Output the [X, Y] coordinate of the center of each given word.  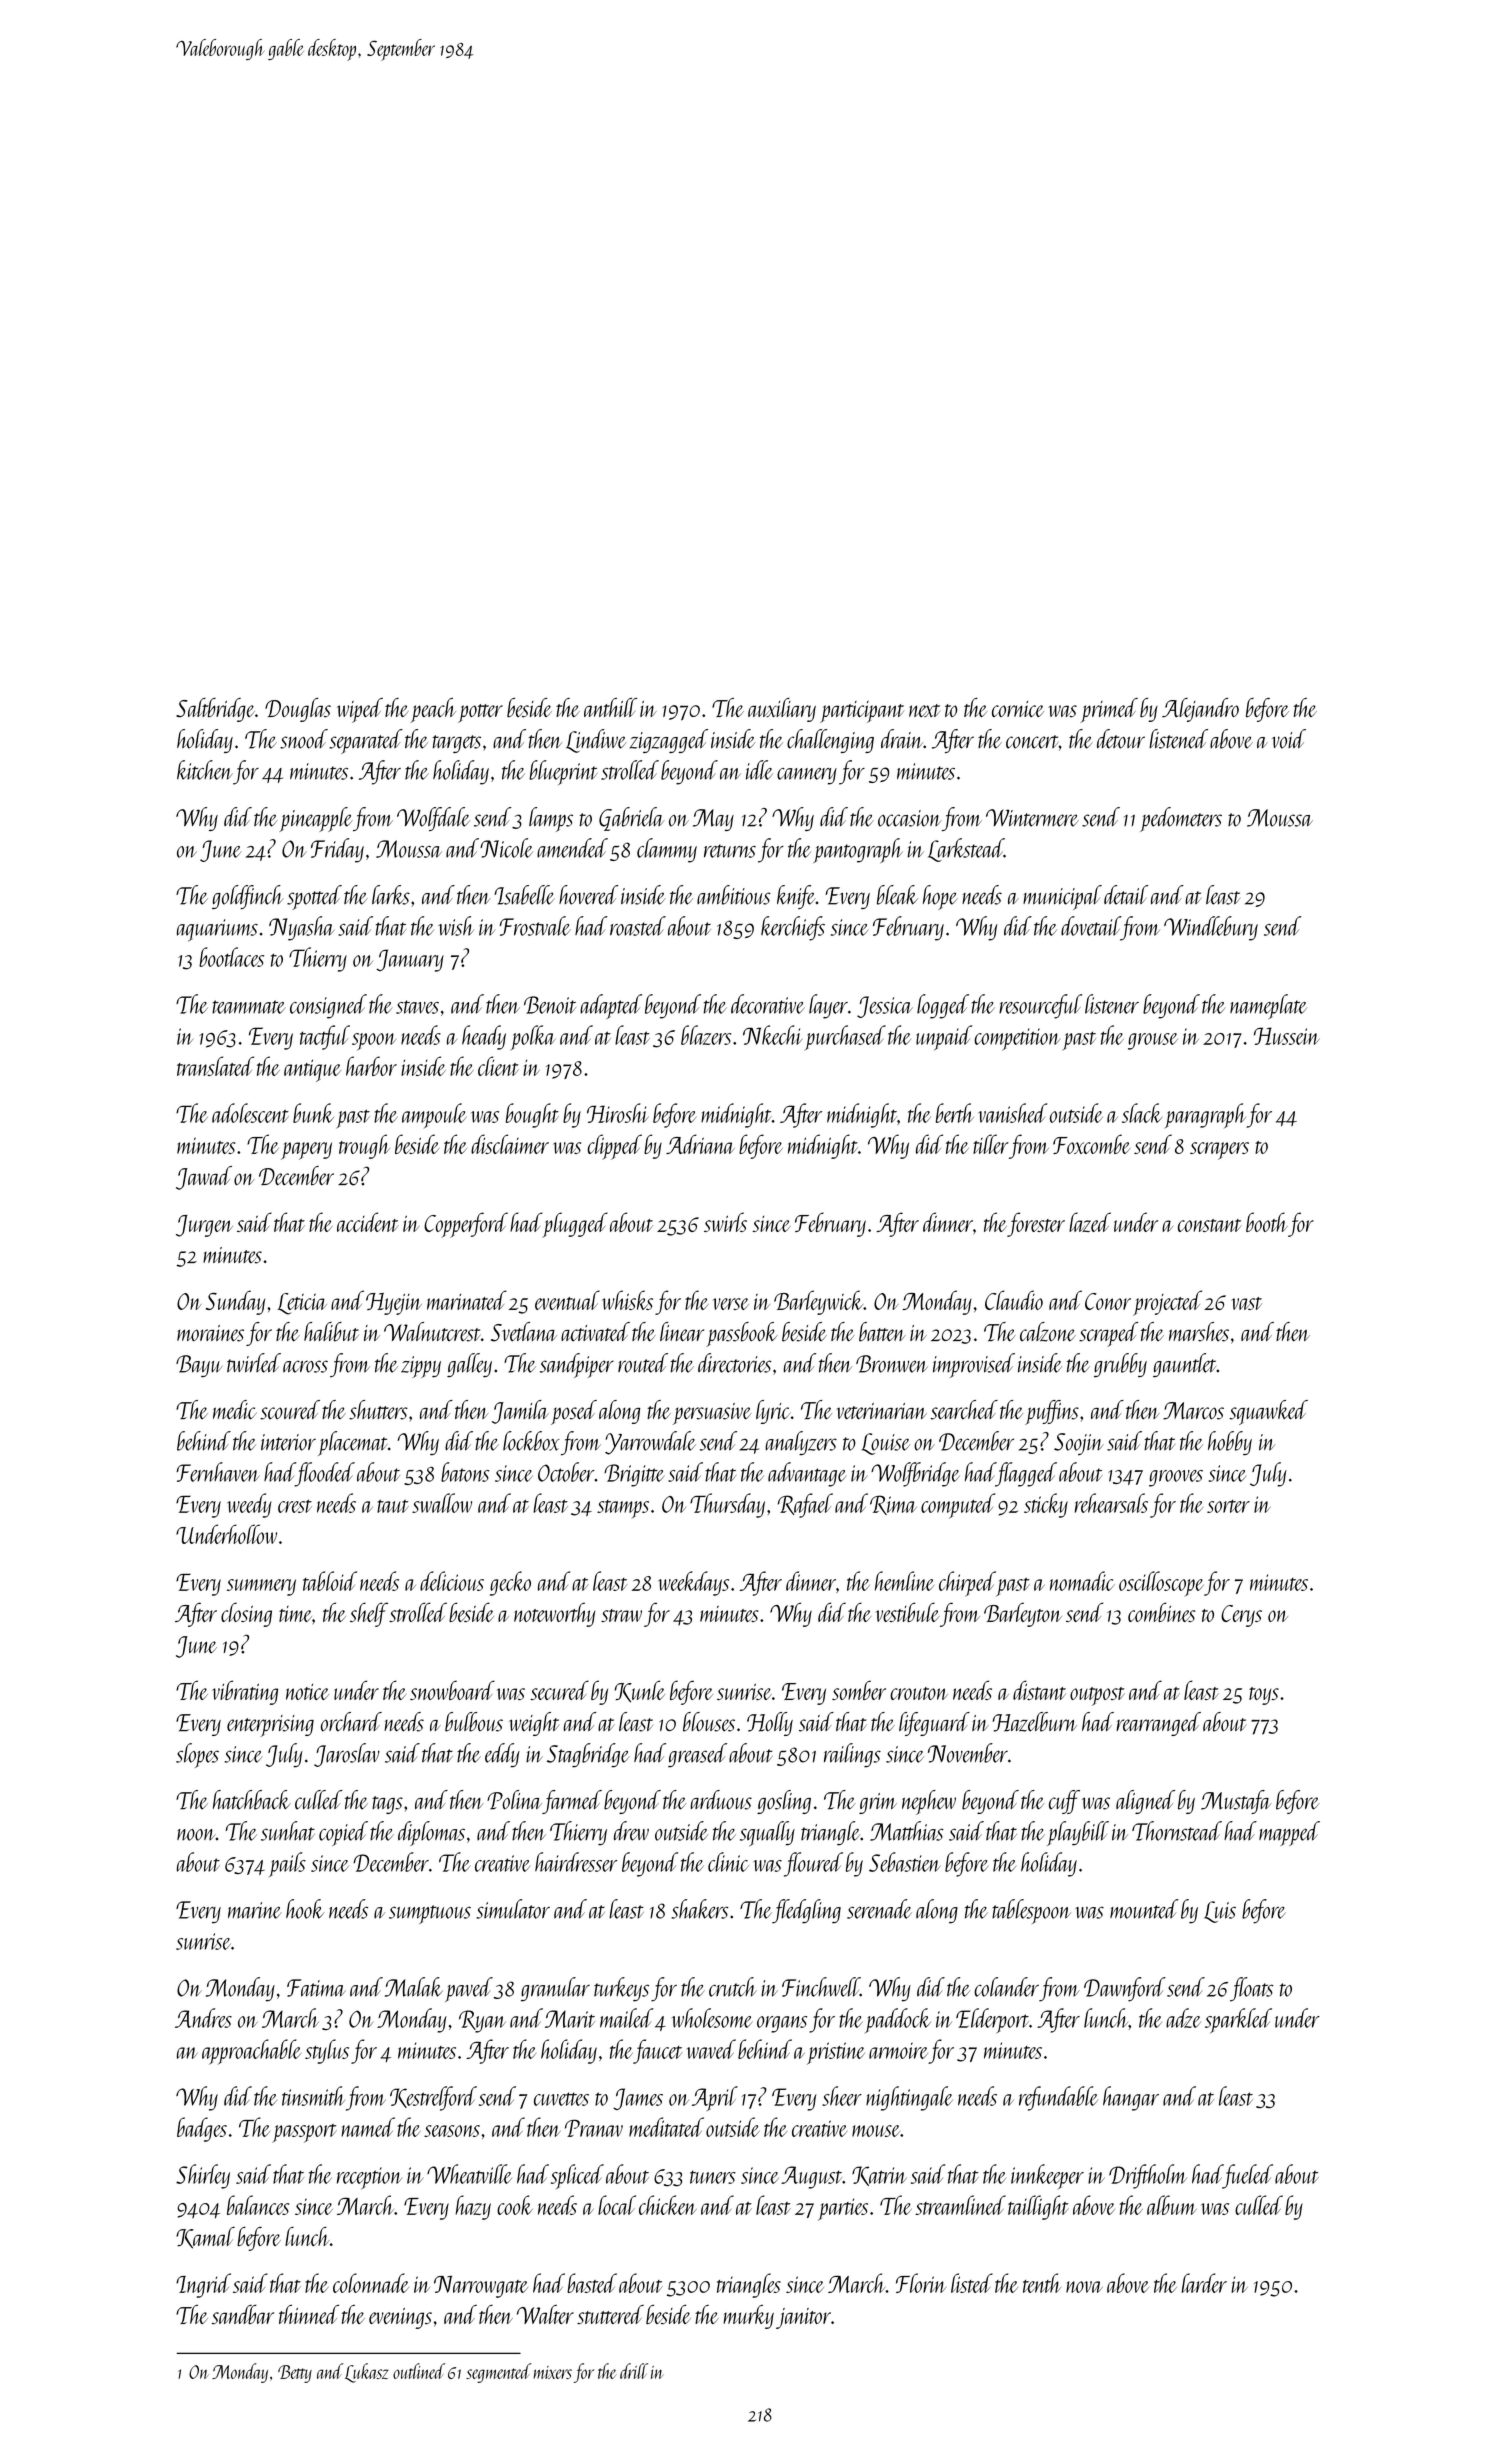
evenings [400, 2318]
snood [304, 739]
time [295, 1614]
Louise [886, 1444]
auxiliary [782, 710]
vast [1246, 1303]
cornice [1018, 709]
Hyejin [394, 1304]
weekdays [693, 1583]
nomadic [1082, 1581]
